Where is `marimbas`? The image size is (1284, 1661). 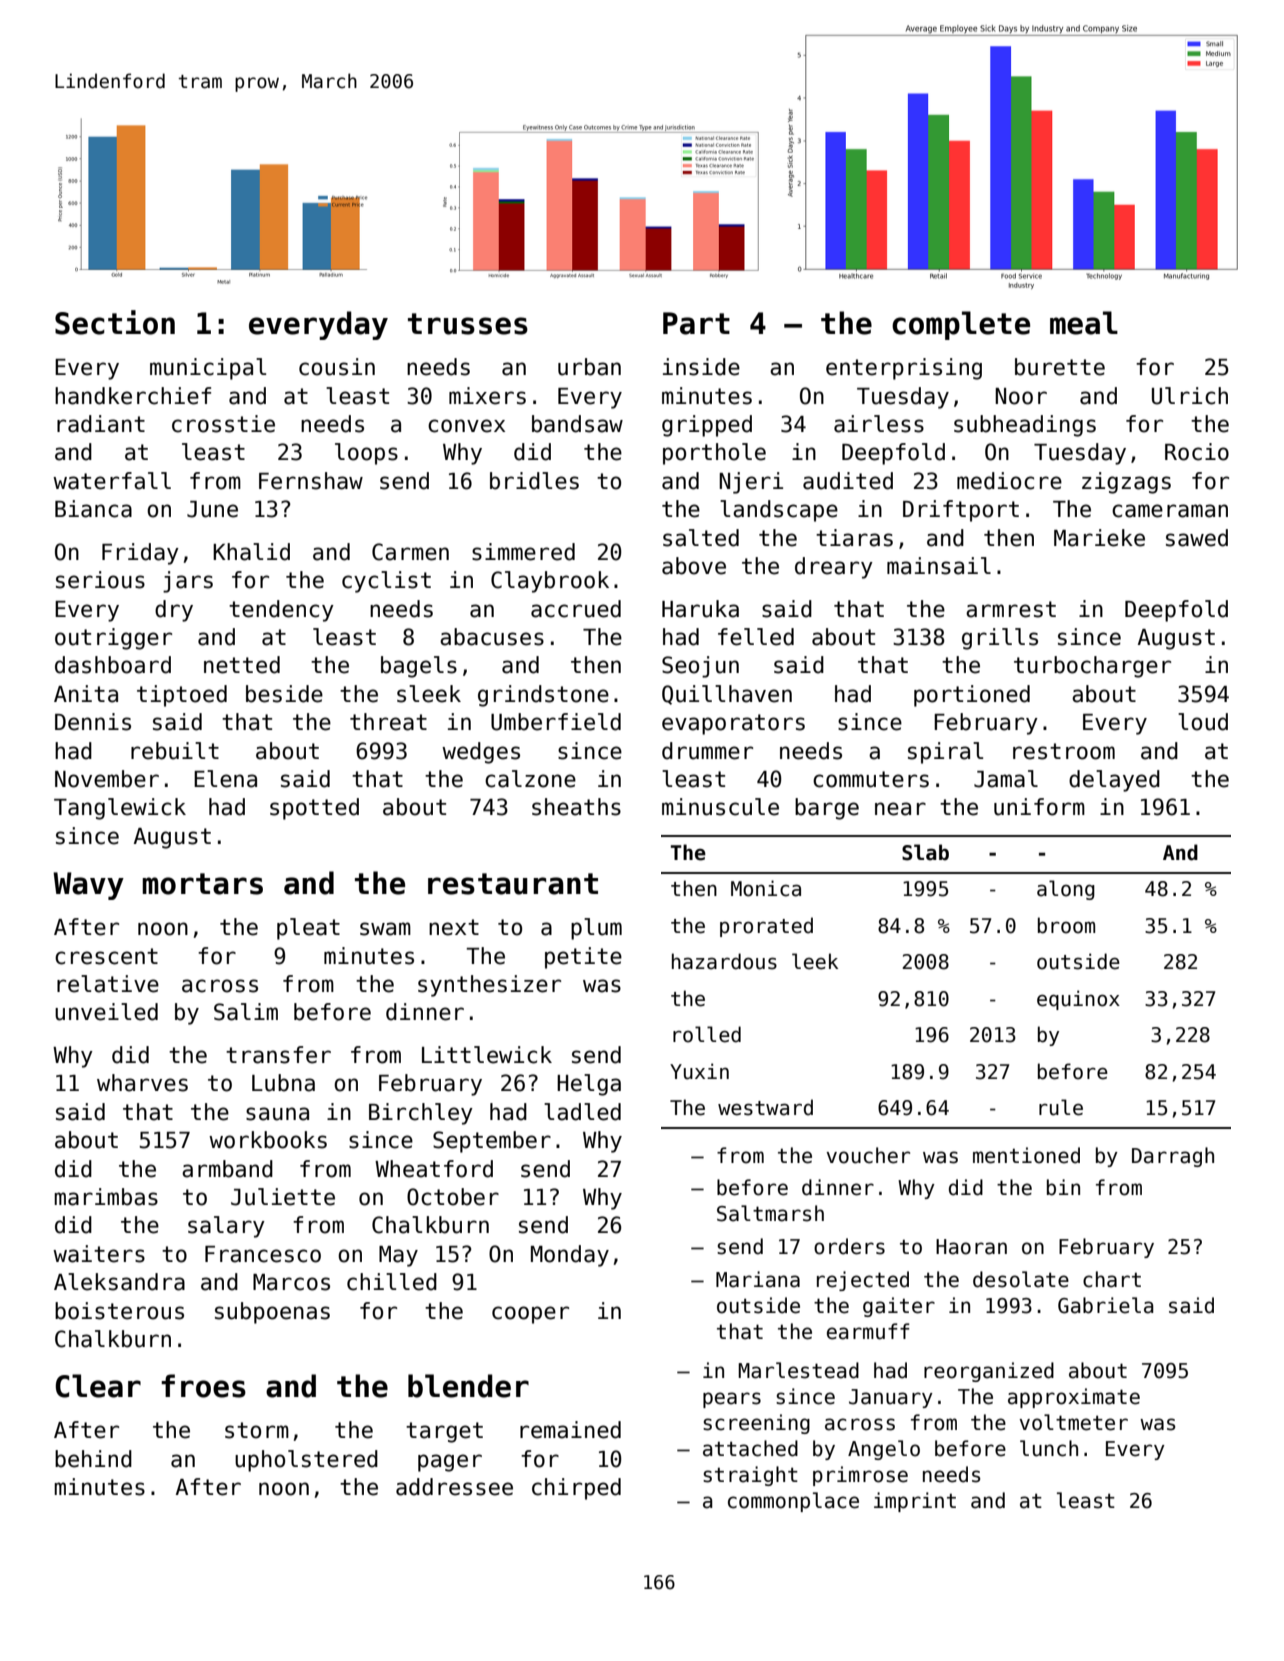
marimbas is located at coordinates (106, 1197).
